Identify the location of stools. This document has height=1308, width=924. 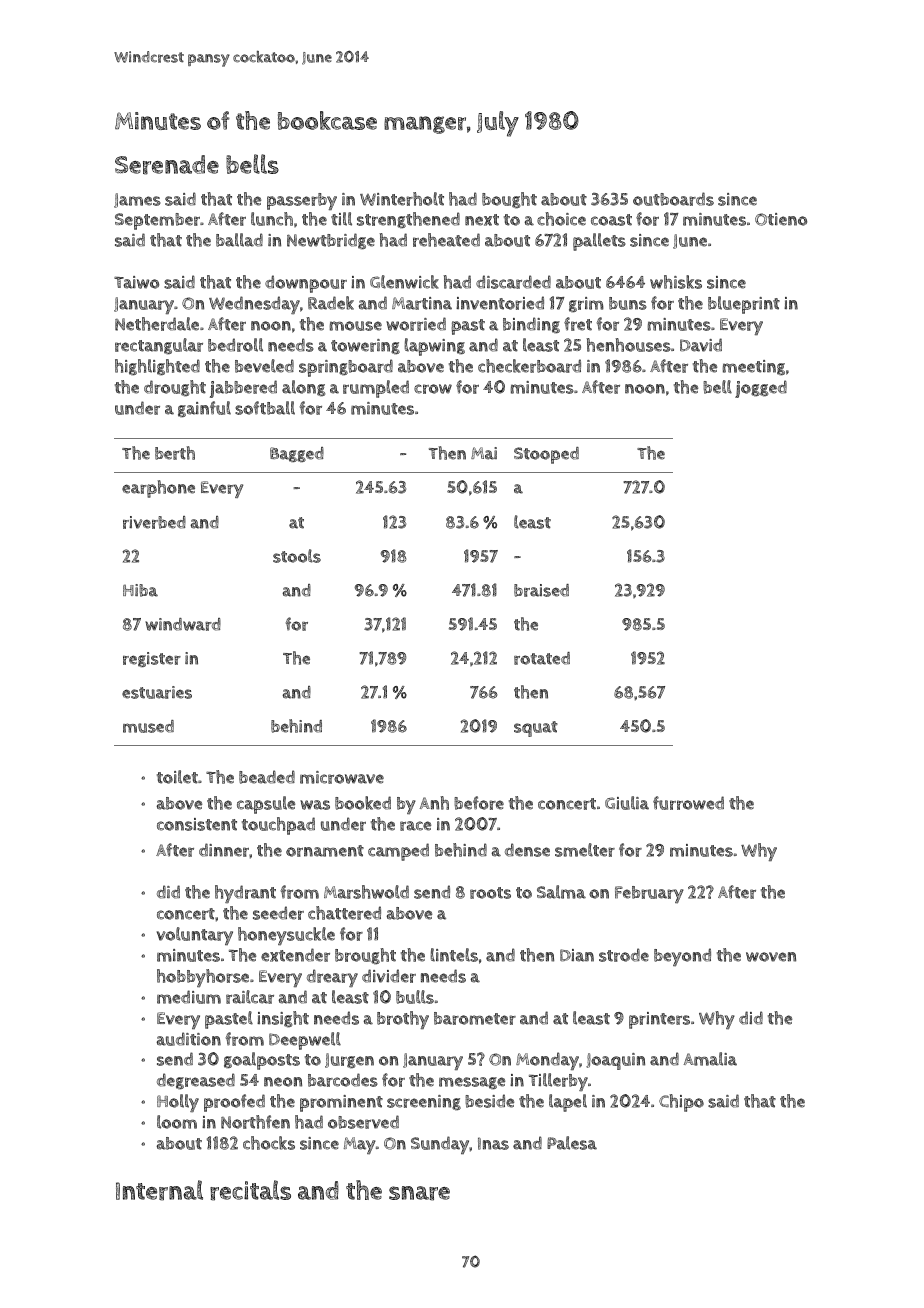
(297, 556).
